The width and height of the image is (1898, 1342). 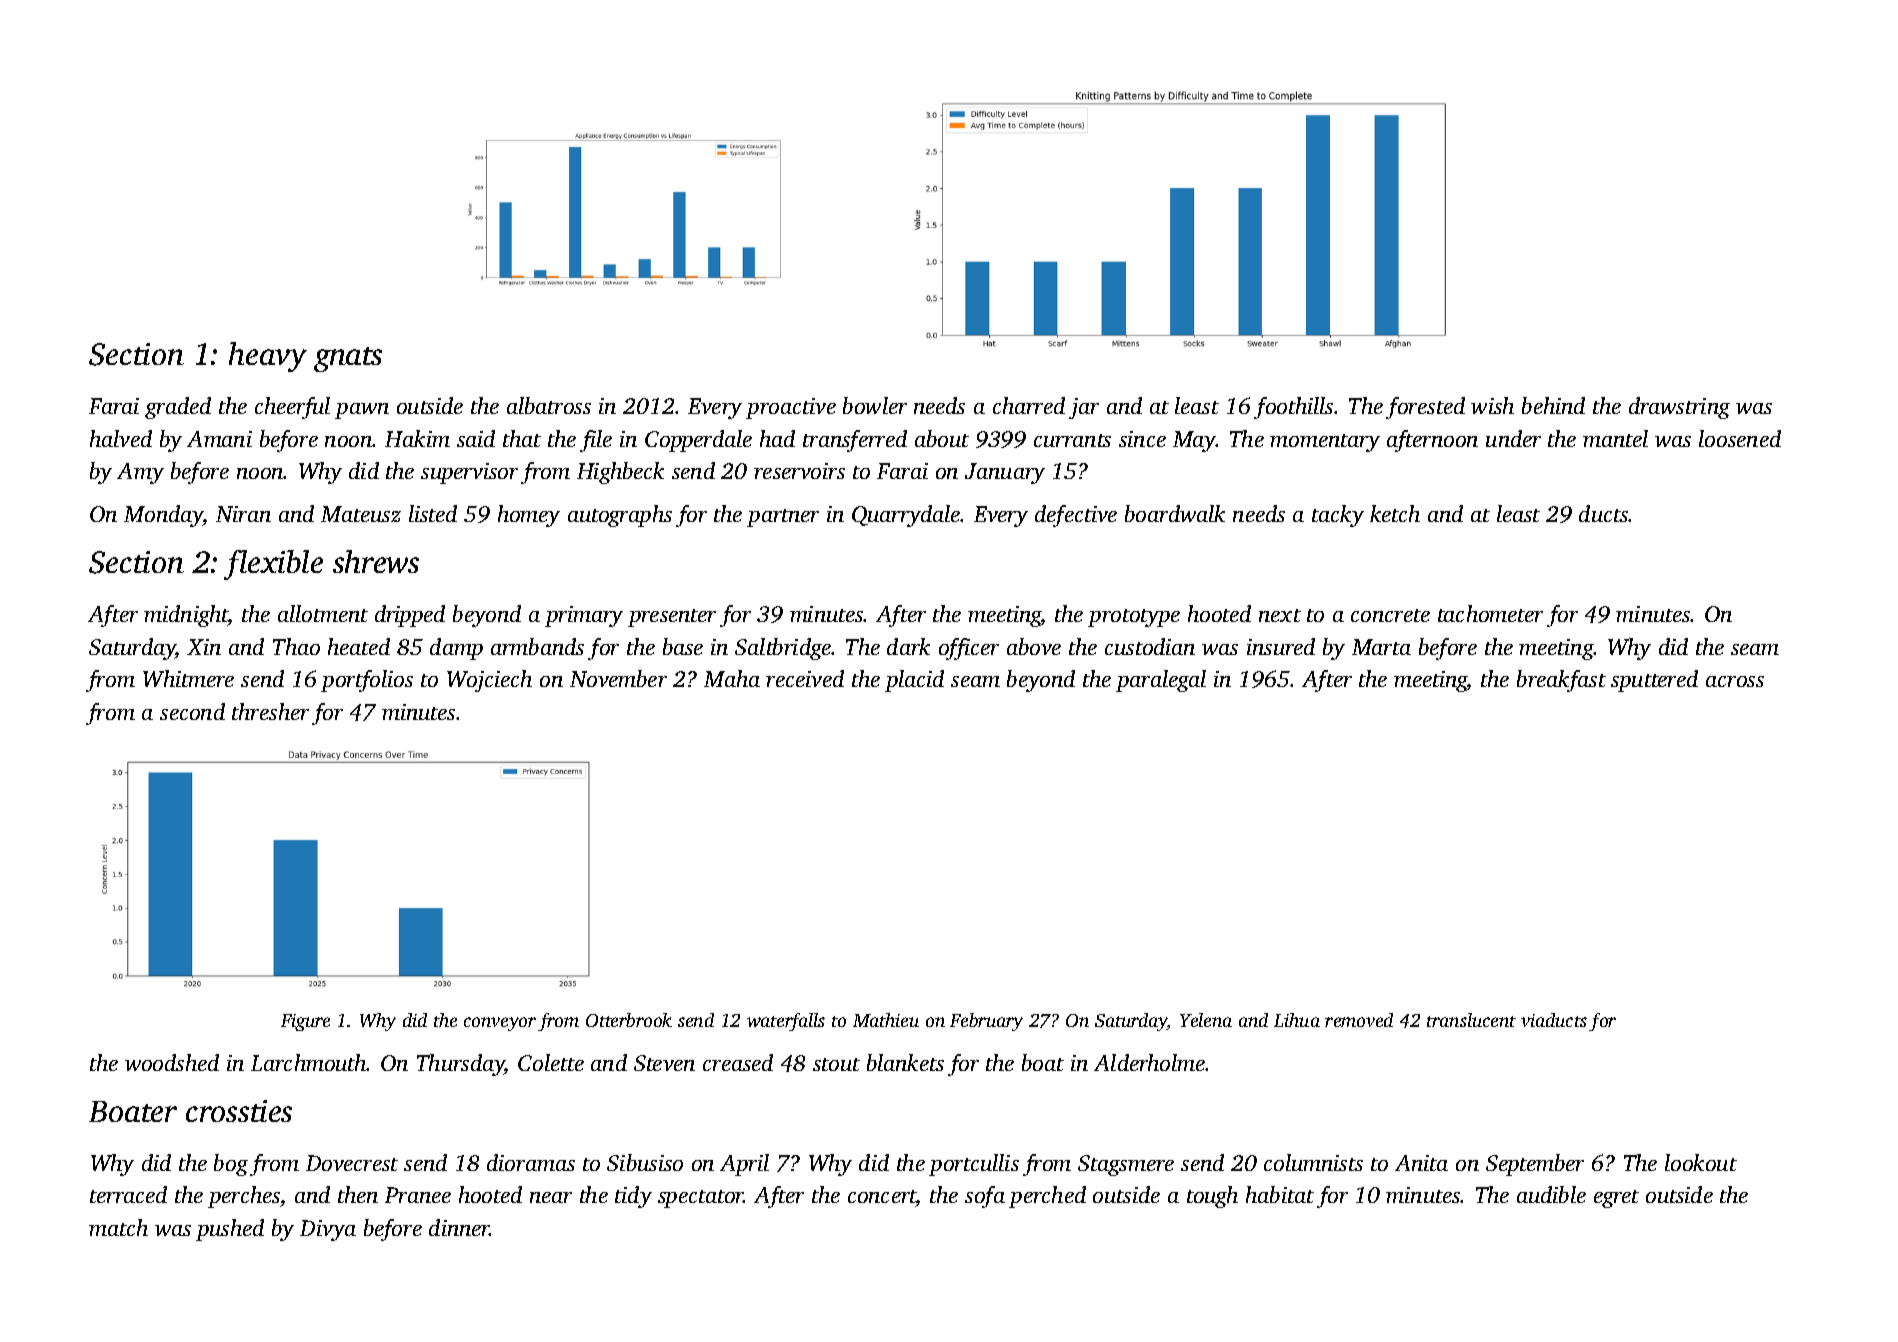 What do you see at coordinates (417, 438) in the image?
I see `Hakim` at bounding box center [417, 438].
